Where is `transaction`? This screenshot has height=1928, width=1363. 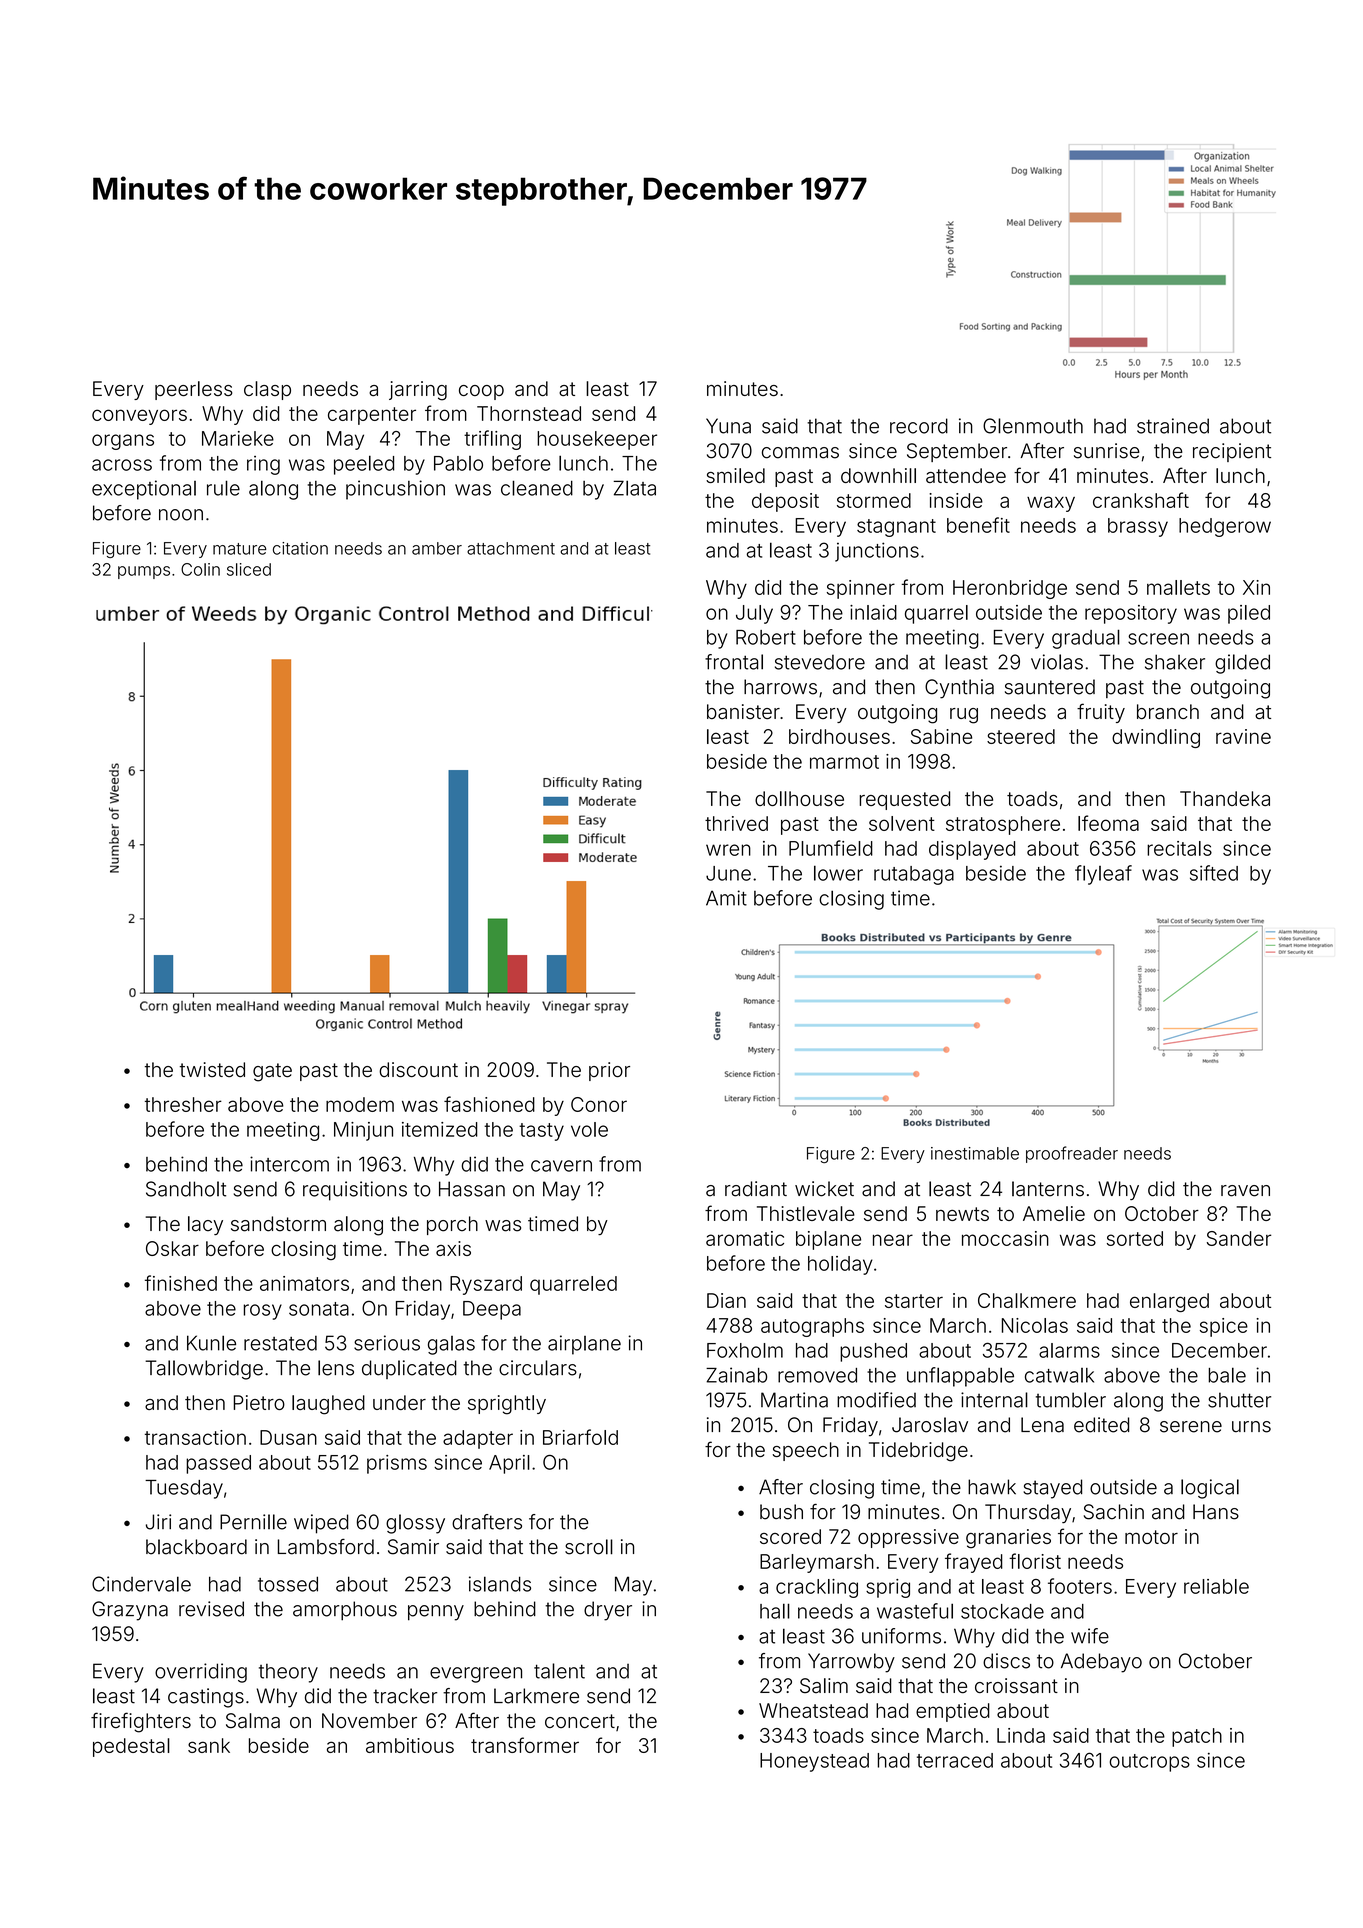 transaction is located at coordinates (195, 1437).
